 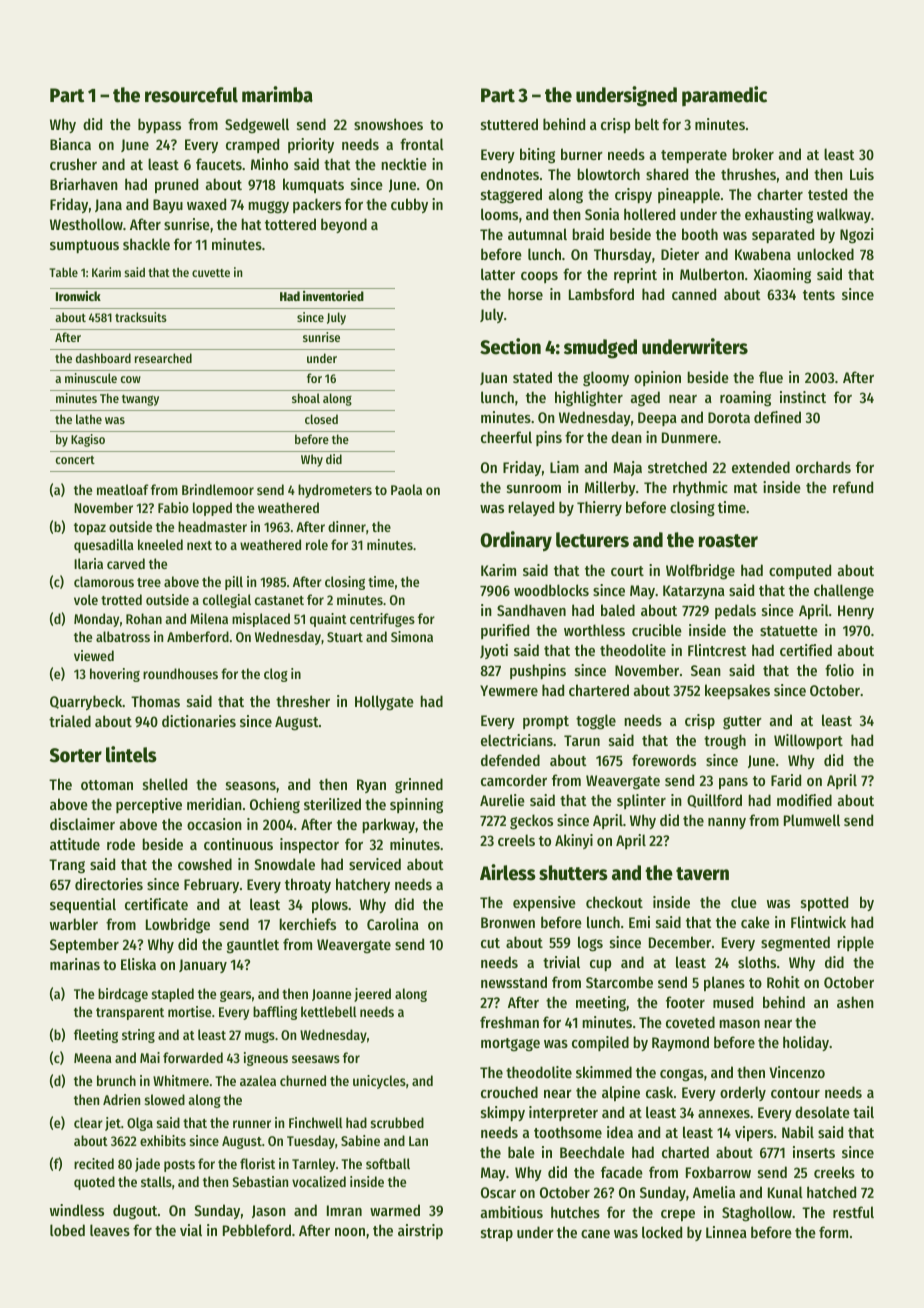 I want to click on Luis, so click(x=862, y=174).
